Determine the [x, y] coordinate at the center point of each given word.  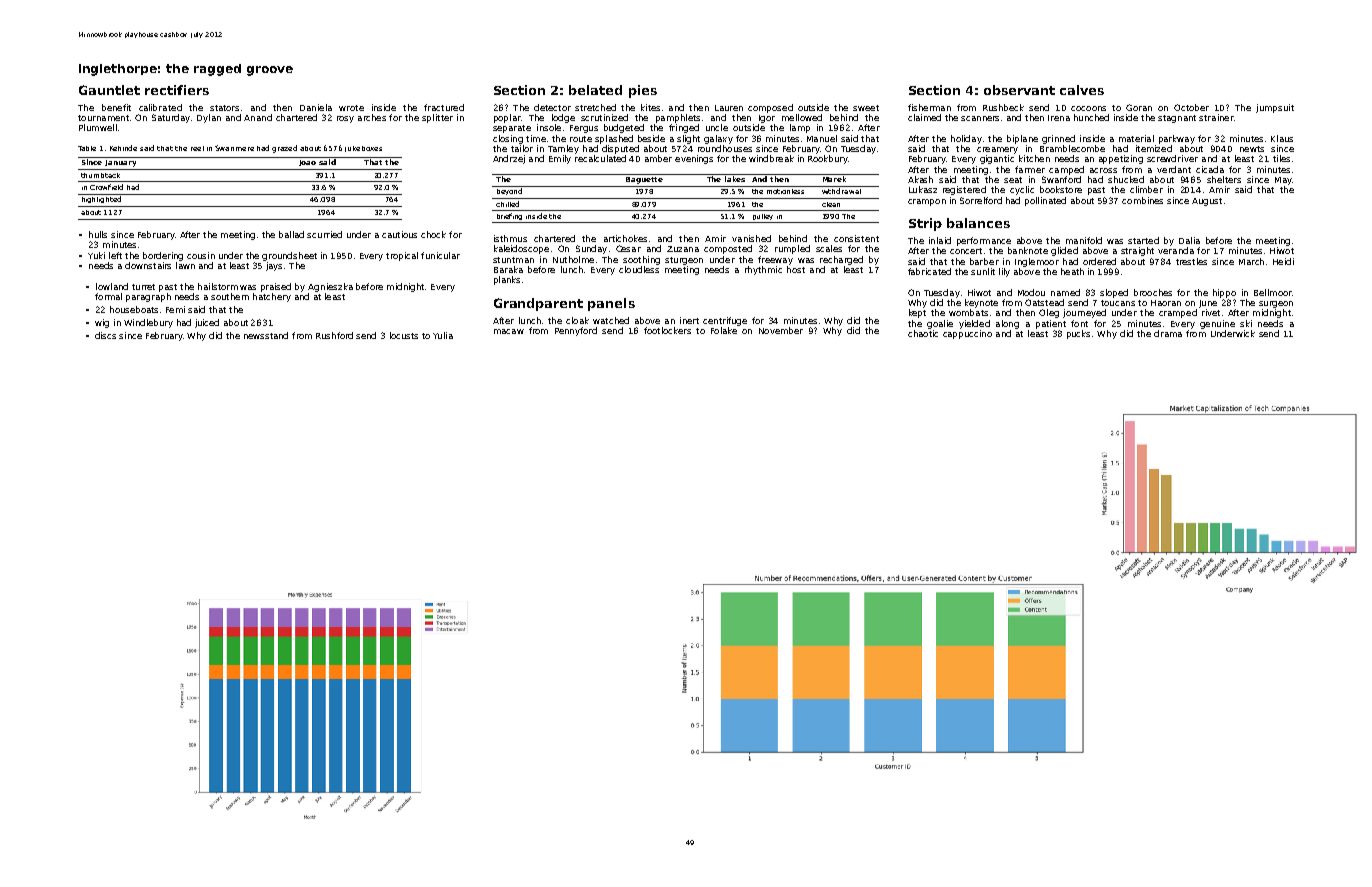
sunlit [983, 271]
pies [643, 91]
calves [1082, 90]
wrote [351, 108]
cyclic [1022, 190]
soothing [641, 260]
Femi [175, 309]
